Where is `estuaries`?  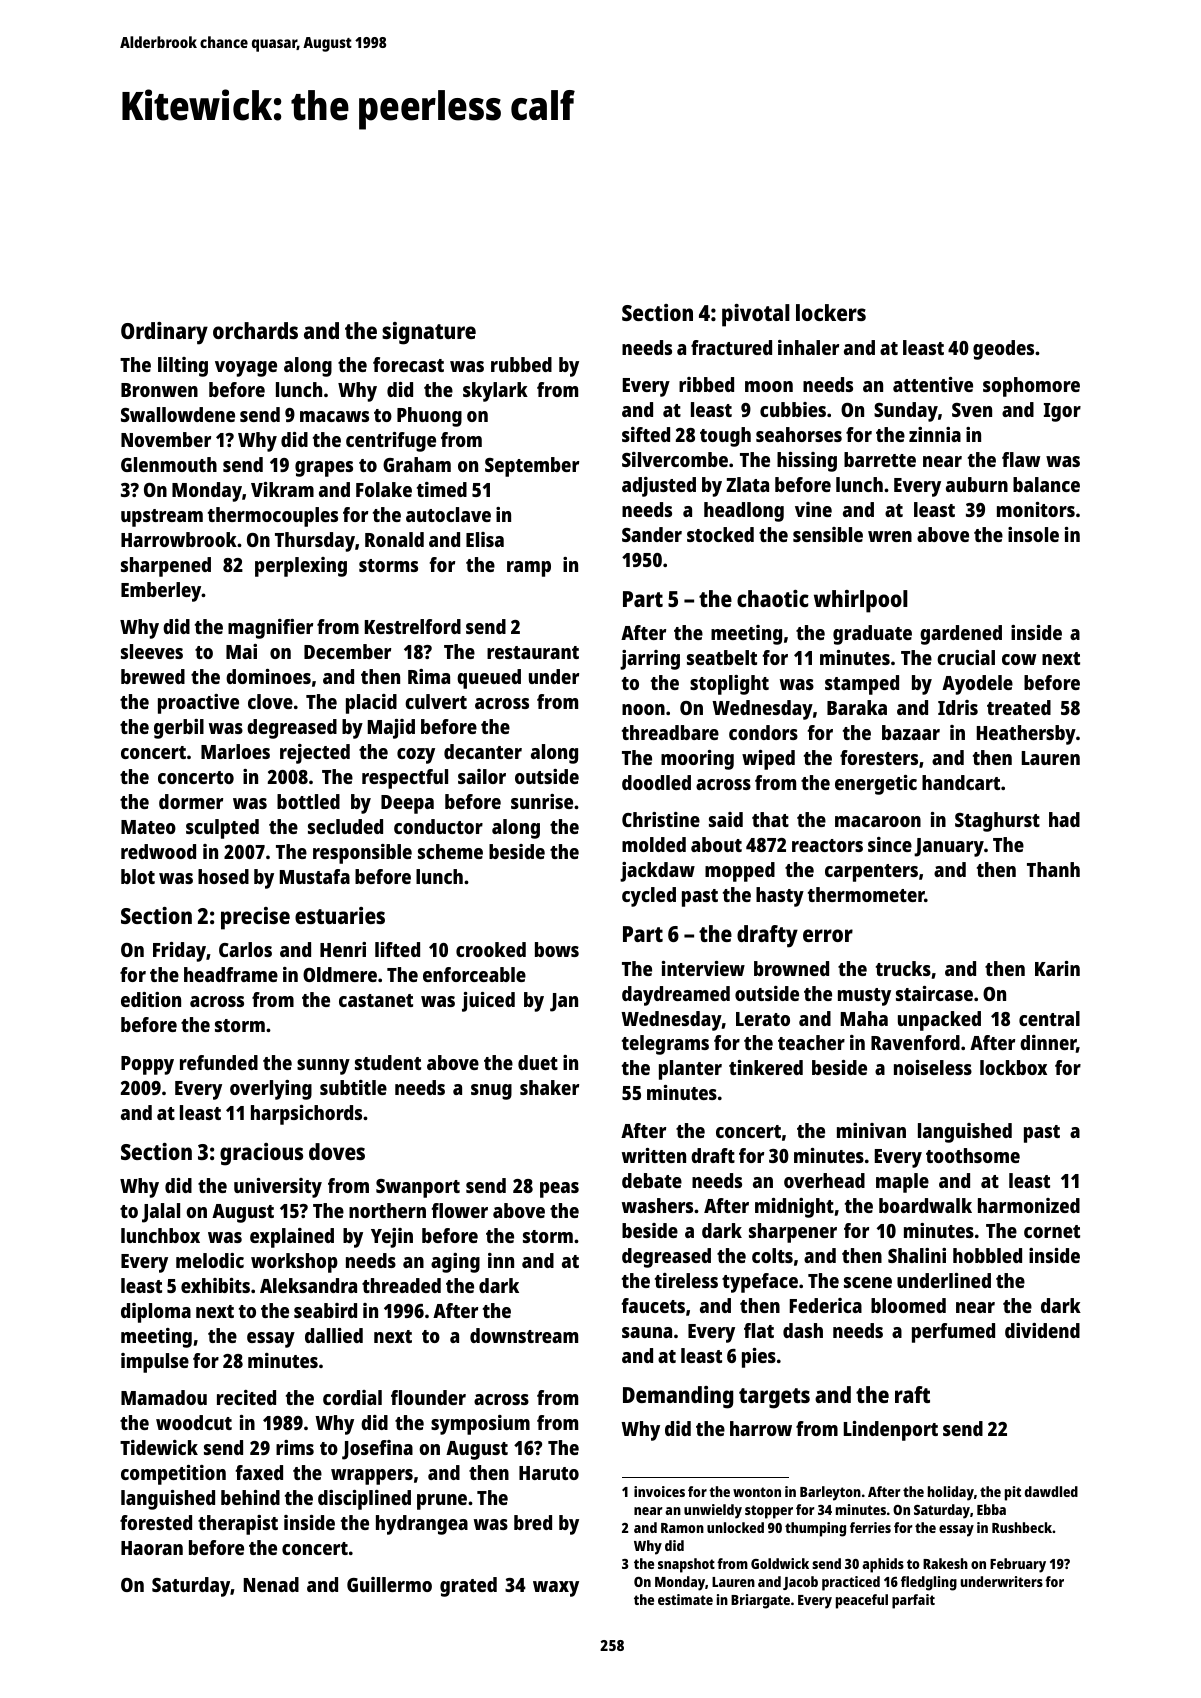 estuaries is located at coordinates (340, 915).
